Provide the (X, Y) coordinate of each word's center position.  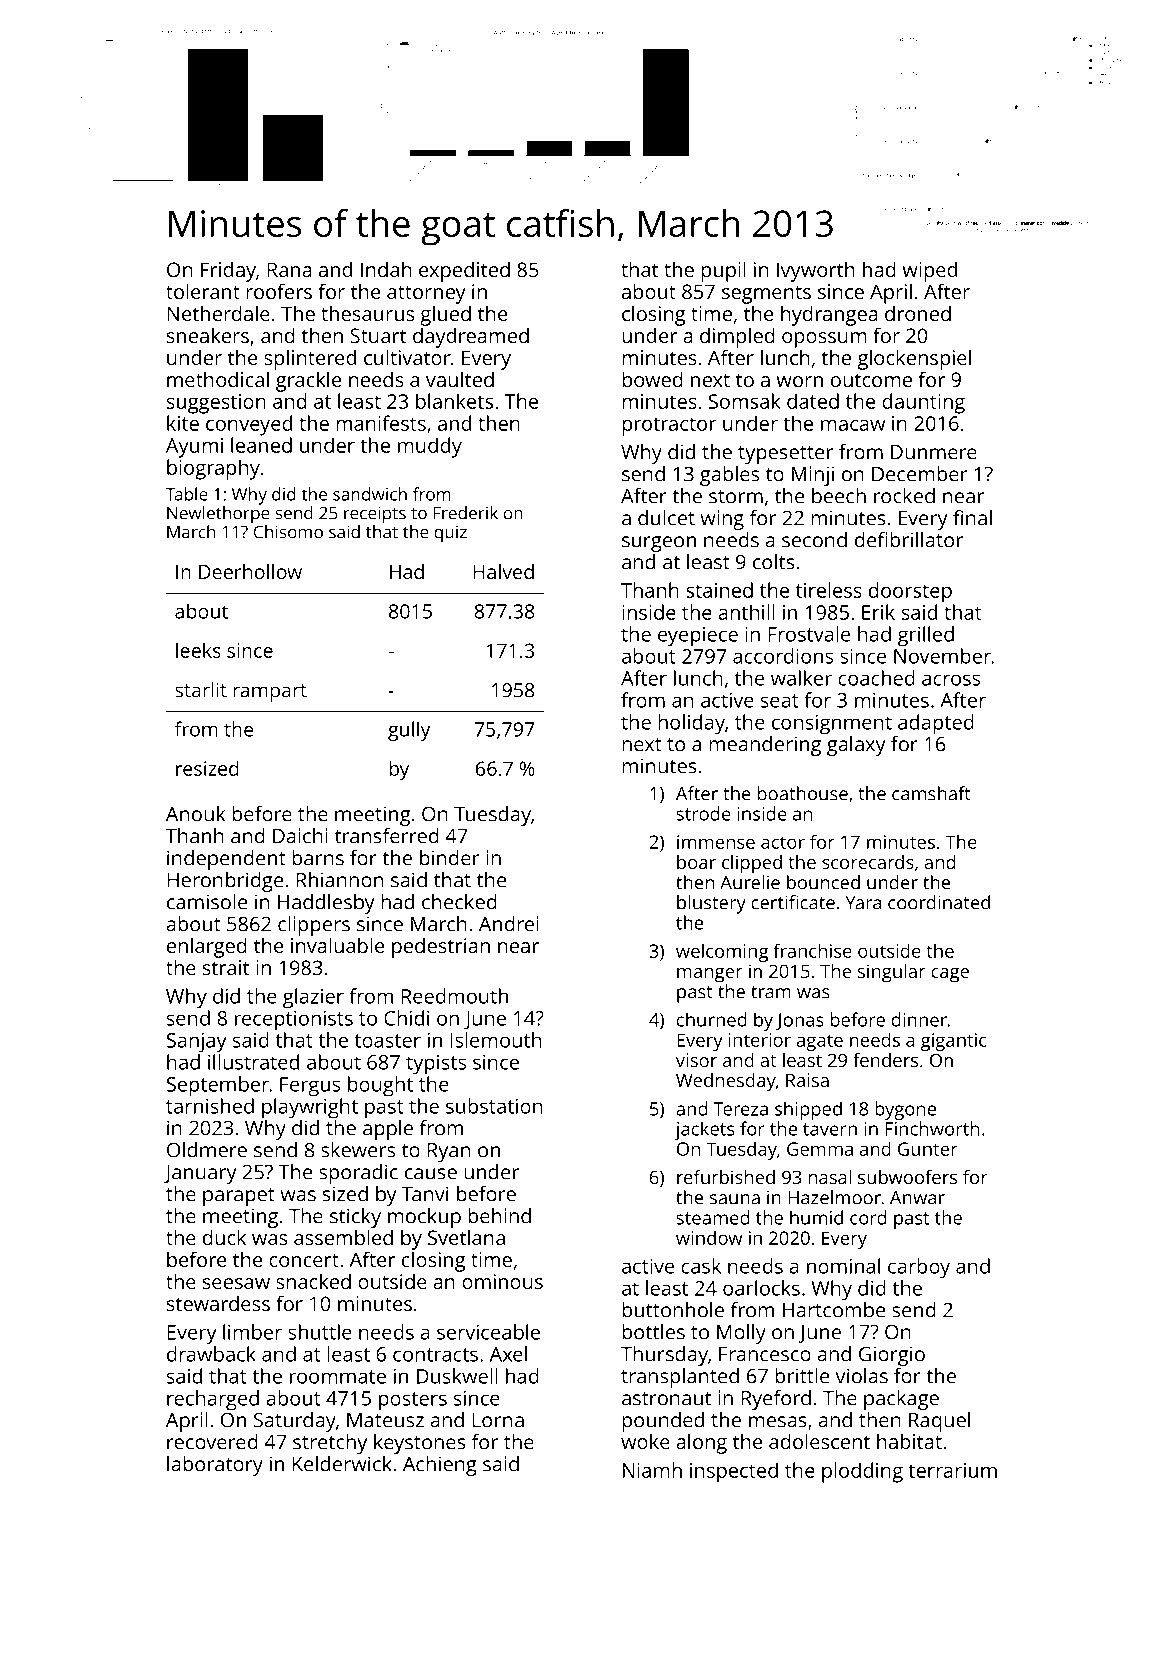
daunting (923, 403)
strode (703, 813)
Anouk (195, 814)
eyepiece (698, 637)
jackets (704, 1130)
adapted (936, 724)
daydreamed (471, 337)
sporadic (358, 1174)
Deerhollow (250, 571)
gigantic (954, 1042)
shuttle (320, 1332)
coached (876, 678)
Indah (386, 269)
